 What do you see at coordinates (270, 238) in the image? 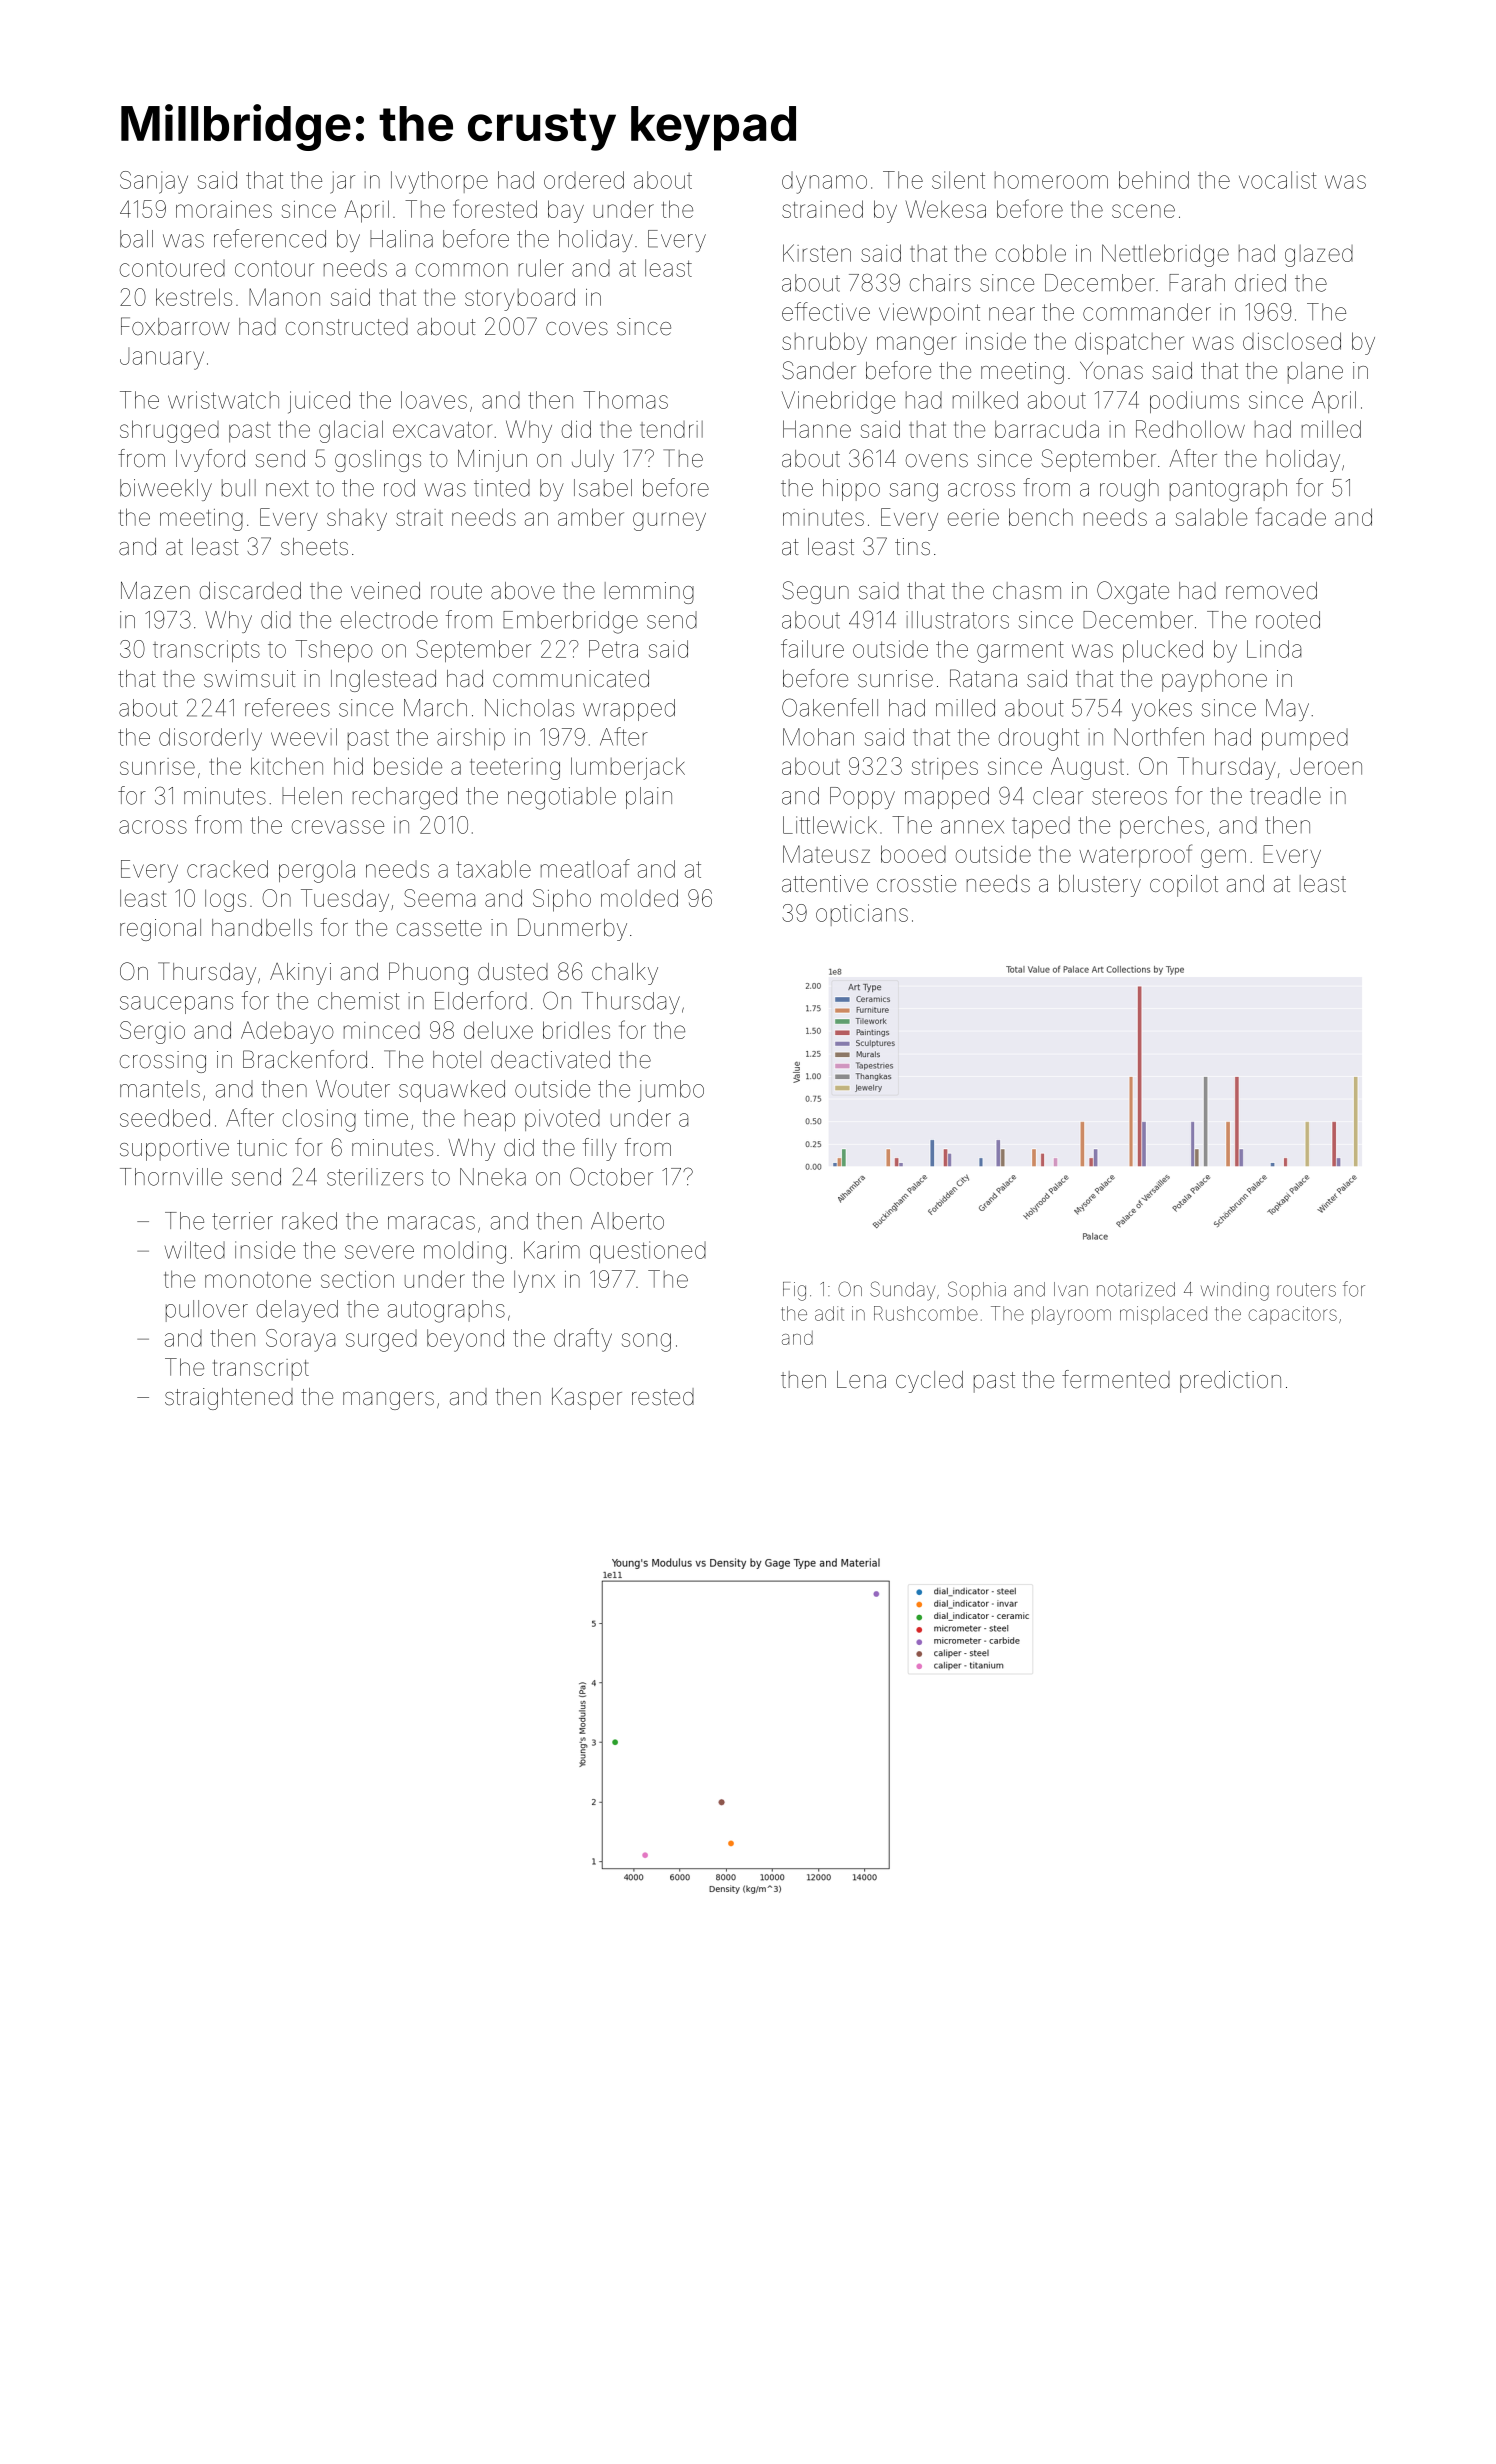
I see `referenced` at bounding box center [270, 238].
